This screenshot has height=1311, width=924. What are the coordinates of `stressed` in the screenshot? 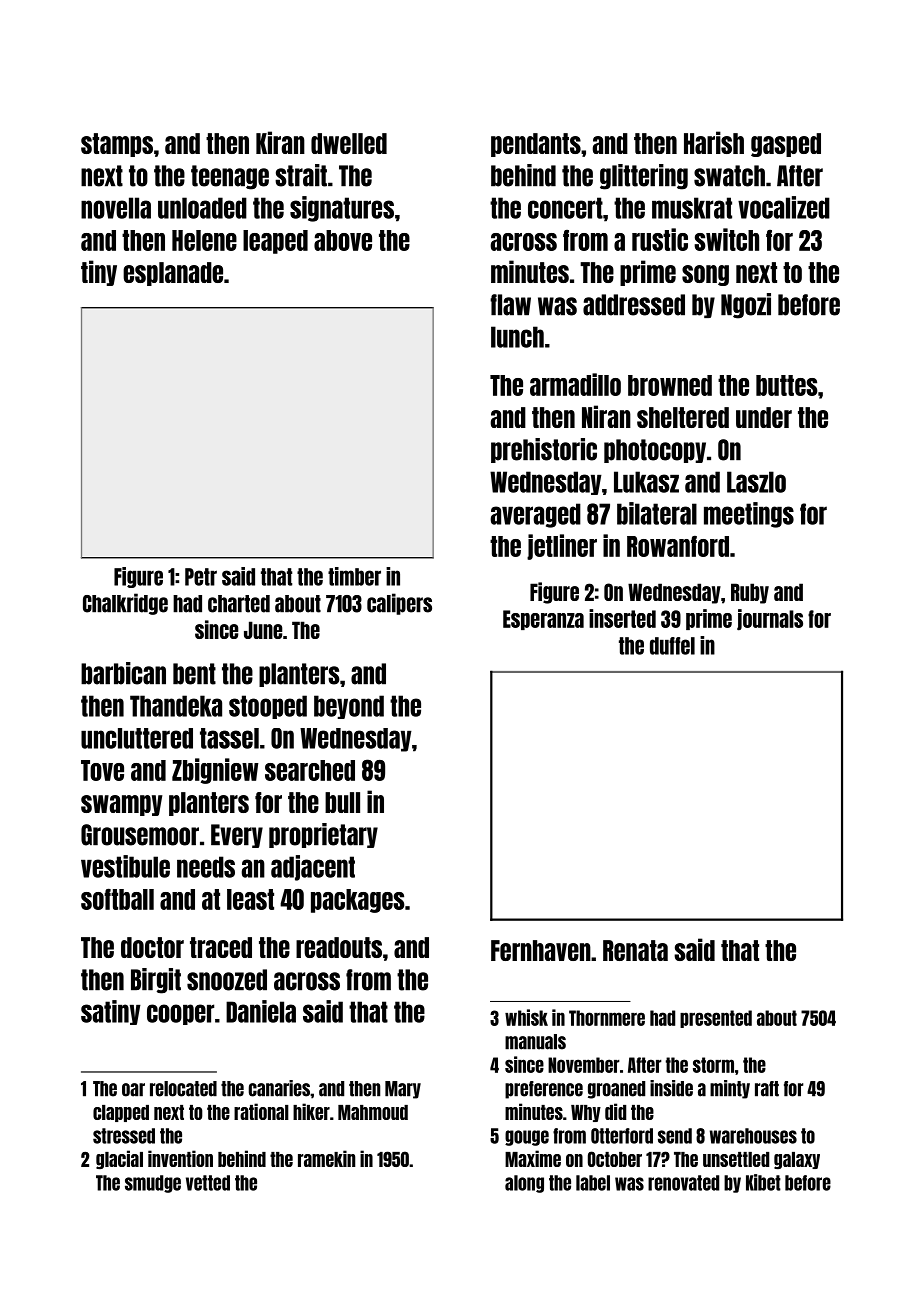 It's located at (124, 1136).
